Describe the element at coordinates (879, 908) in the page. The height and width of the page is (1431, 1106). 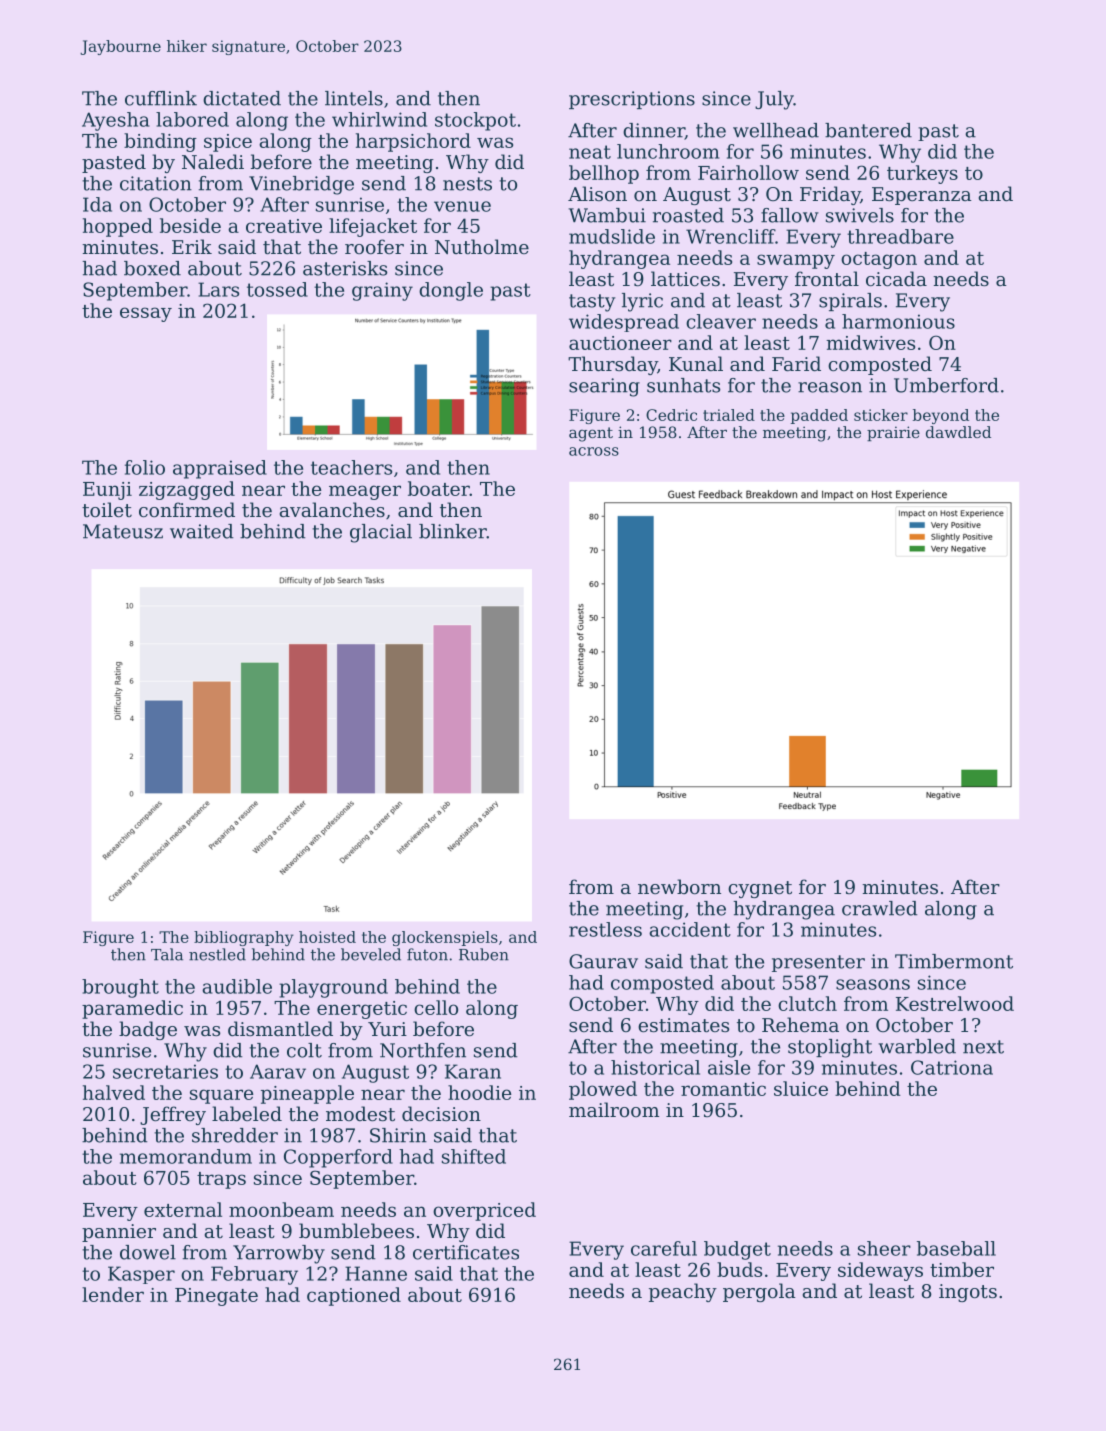
I see `crawled` at that location.
